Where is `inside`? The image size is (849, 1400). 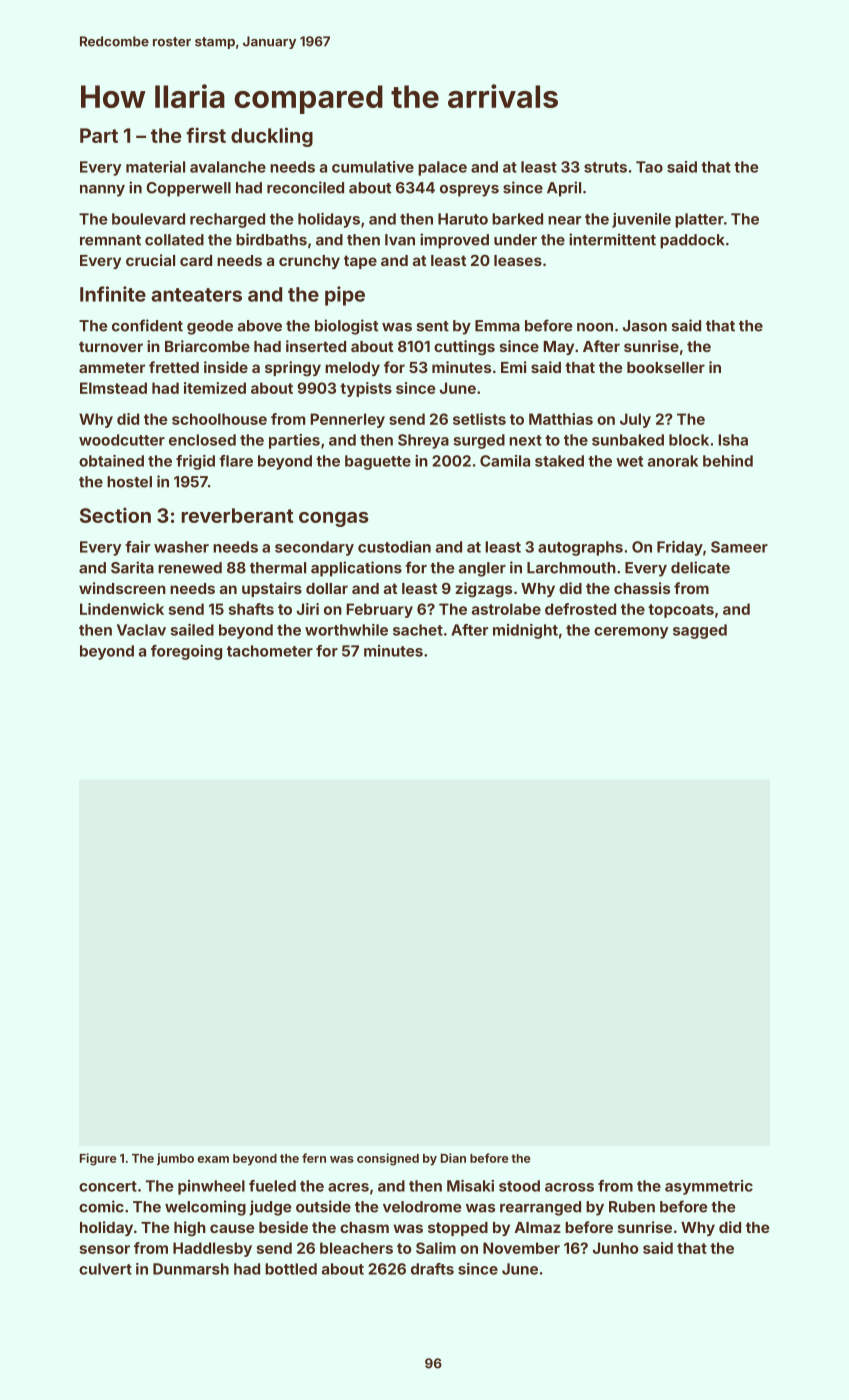 inside is located at coordinates (226, 367).
